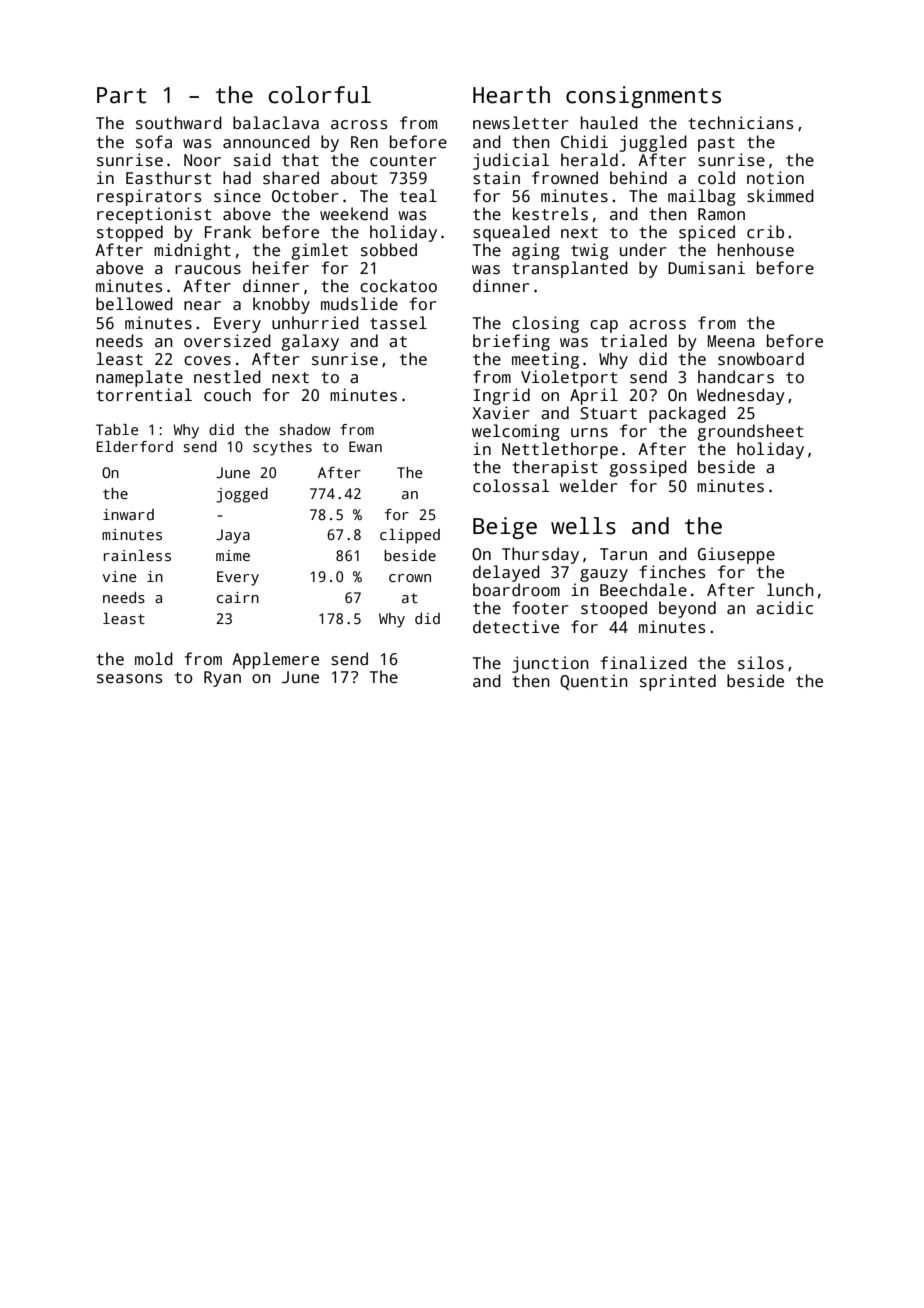 The width and height of the page is (924, 1308). I want to click on Quentin, so click(594, 682).
